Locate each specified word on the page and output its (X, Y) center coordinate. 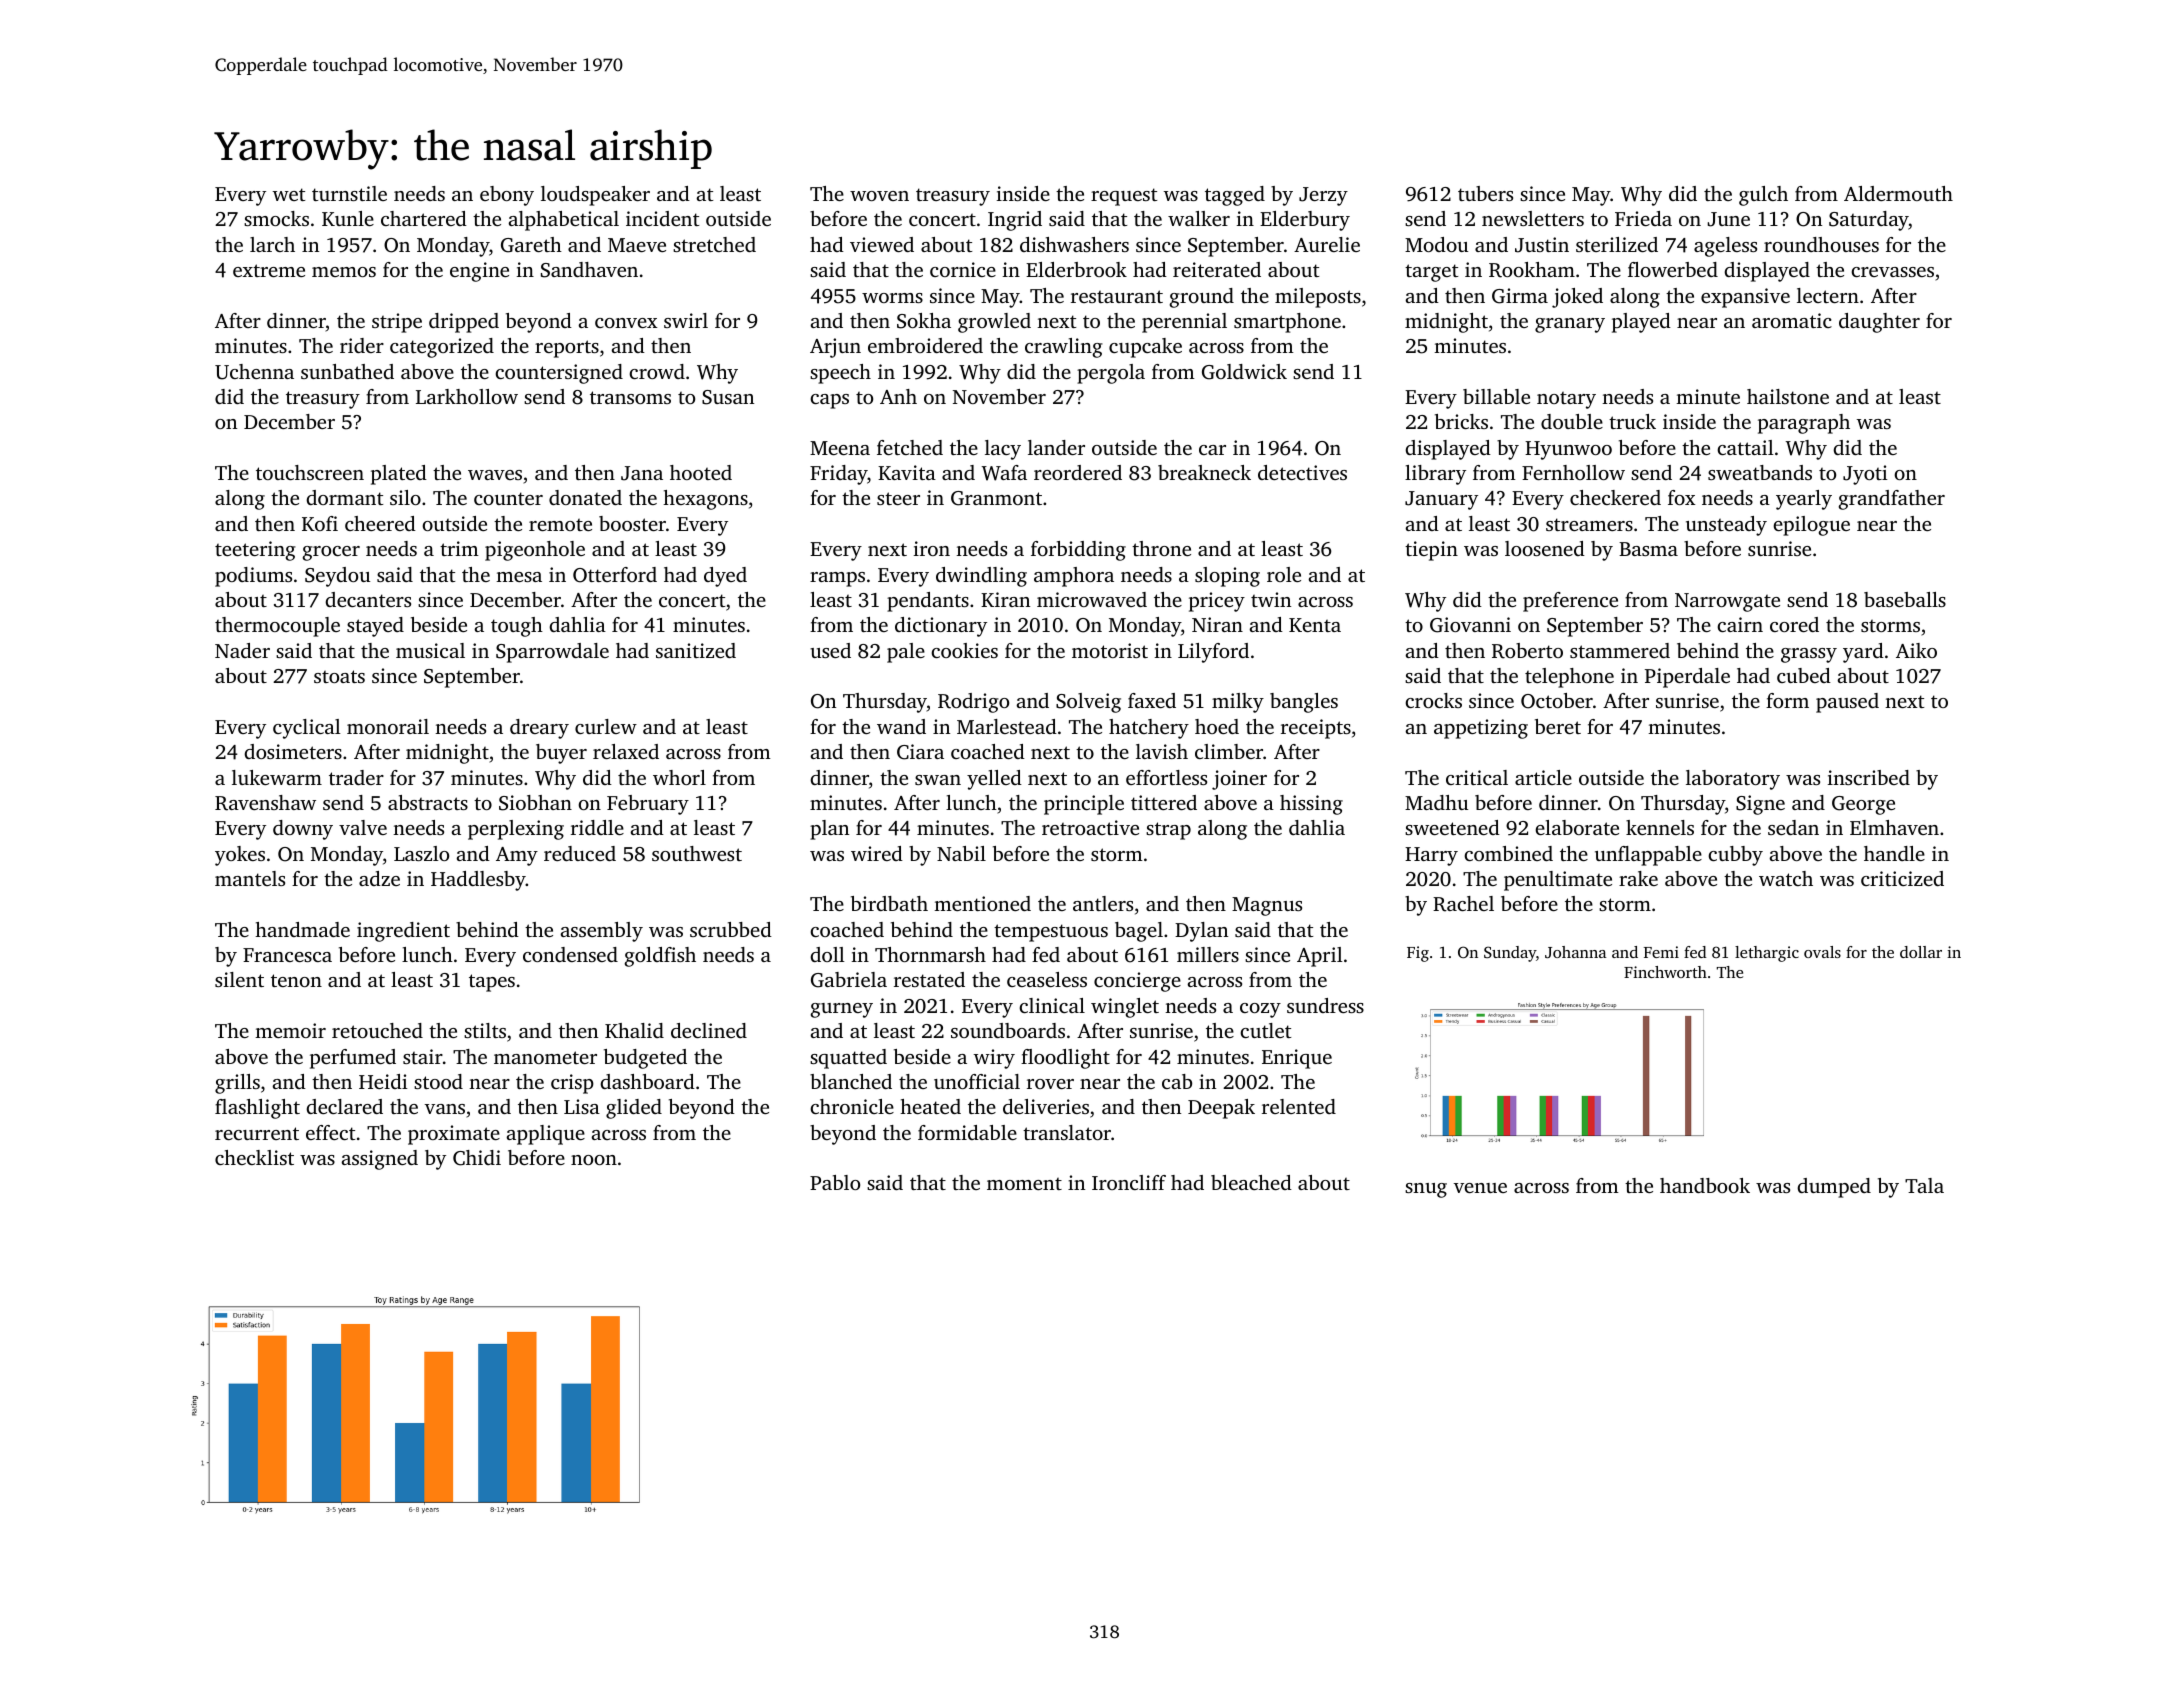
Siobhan (535, 803)
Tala (1924, 1185)
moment (1024, 1184)
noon (594, 1160)
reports (567, 349)
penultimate (1558, 881)
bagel (1139, 932)
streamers (1589, 524)
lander (1056, 447)
